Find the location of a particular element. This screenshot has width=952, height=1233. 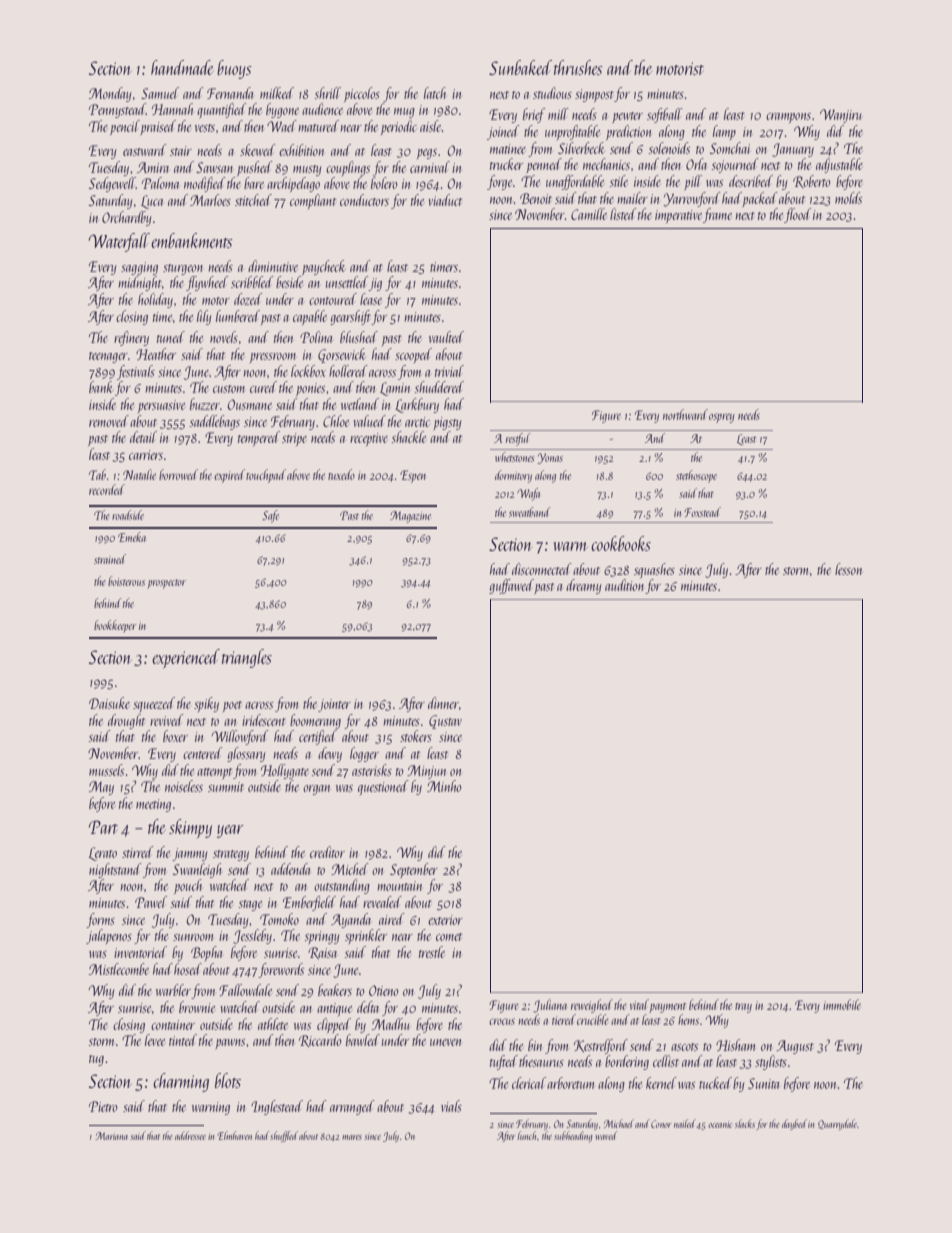

buoys is located at coordinates (234, 69).
